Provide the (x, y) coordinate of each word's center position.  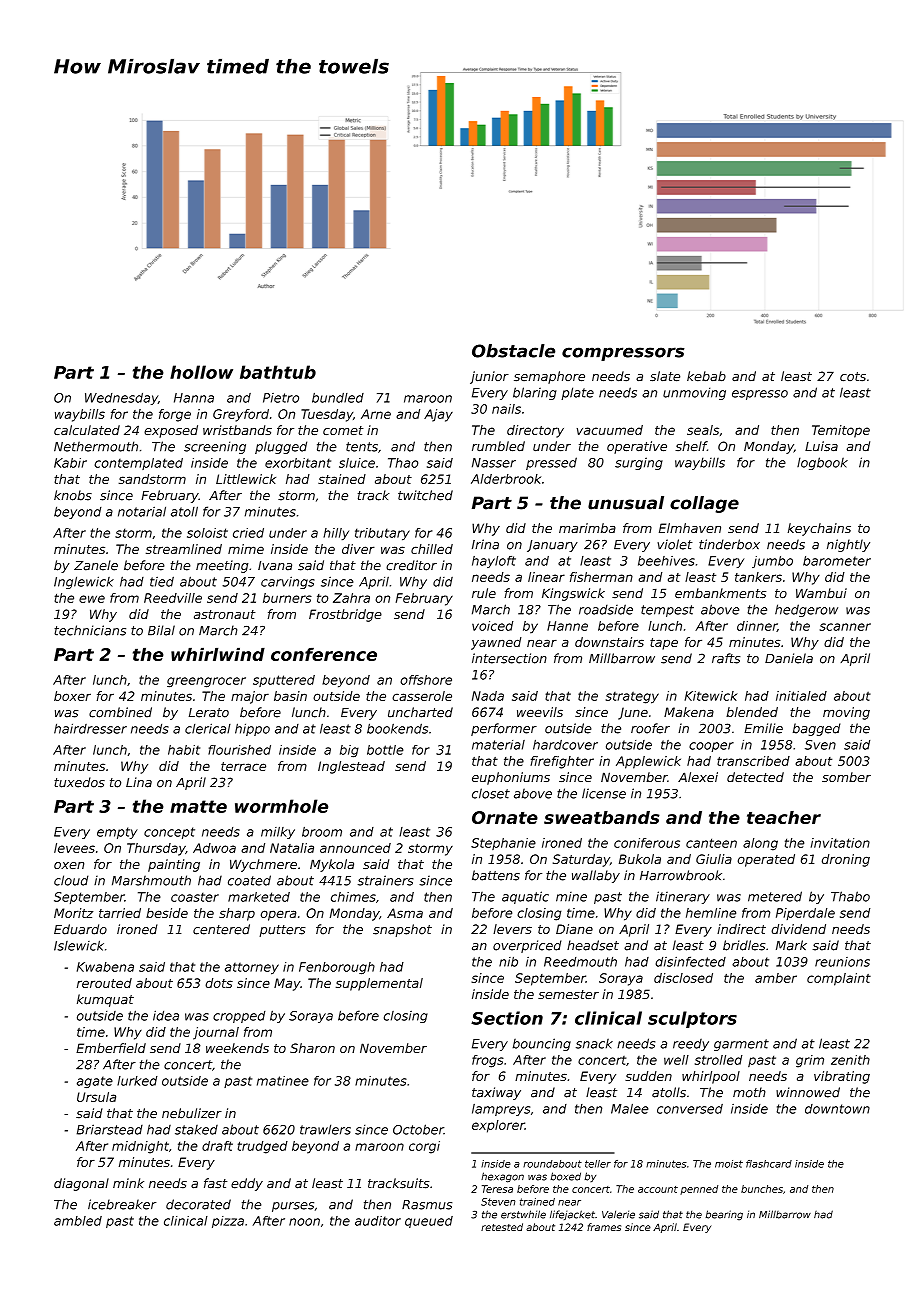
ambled (78, 1221)
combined (120, 712)
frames (604, 1227)
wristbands (237, 430)
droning (846, 860)
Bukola (640, 859)
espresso (760, 395)
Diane (574, 929)
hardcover (565, 744)
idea (166, 1015)
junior (489, 377)
